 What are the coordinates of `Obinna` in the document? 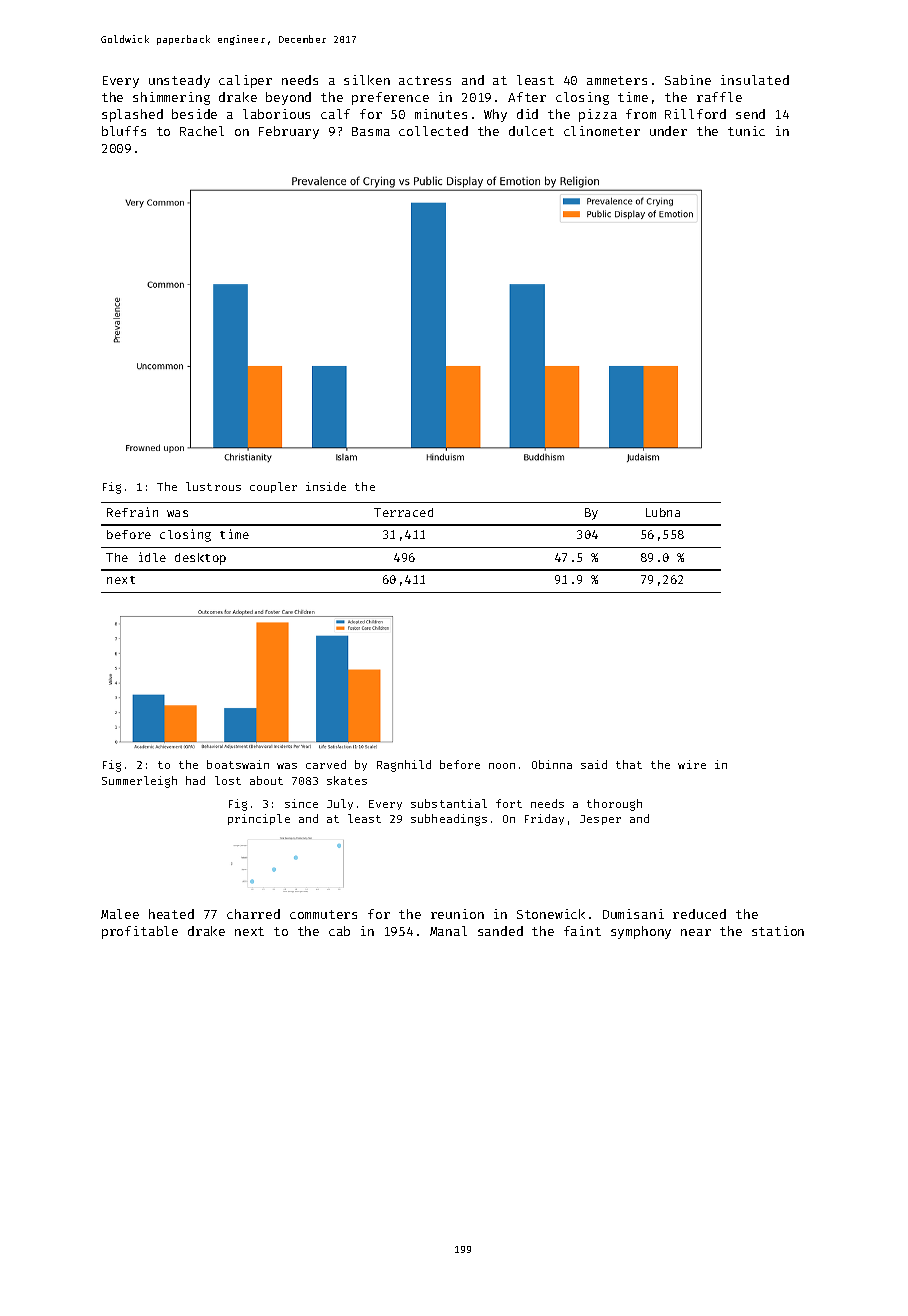 It's located at (552, 764).
